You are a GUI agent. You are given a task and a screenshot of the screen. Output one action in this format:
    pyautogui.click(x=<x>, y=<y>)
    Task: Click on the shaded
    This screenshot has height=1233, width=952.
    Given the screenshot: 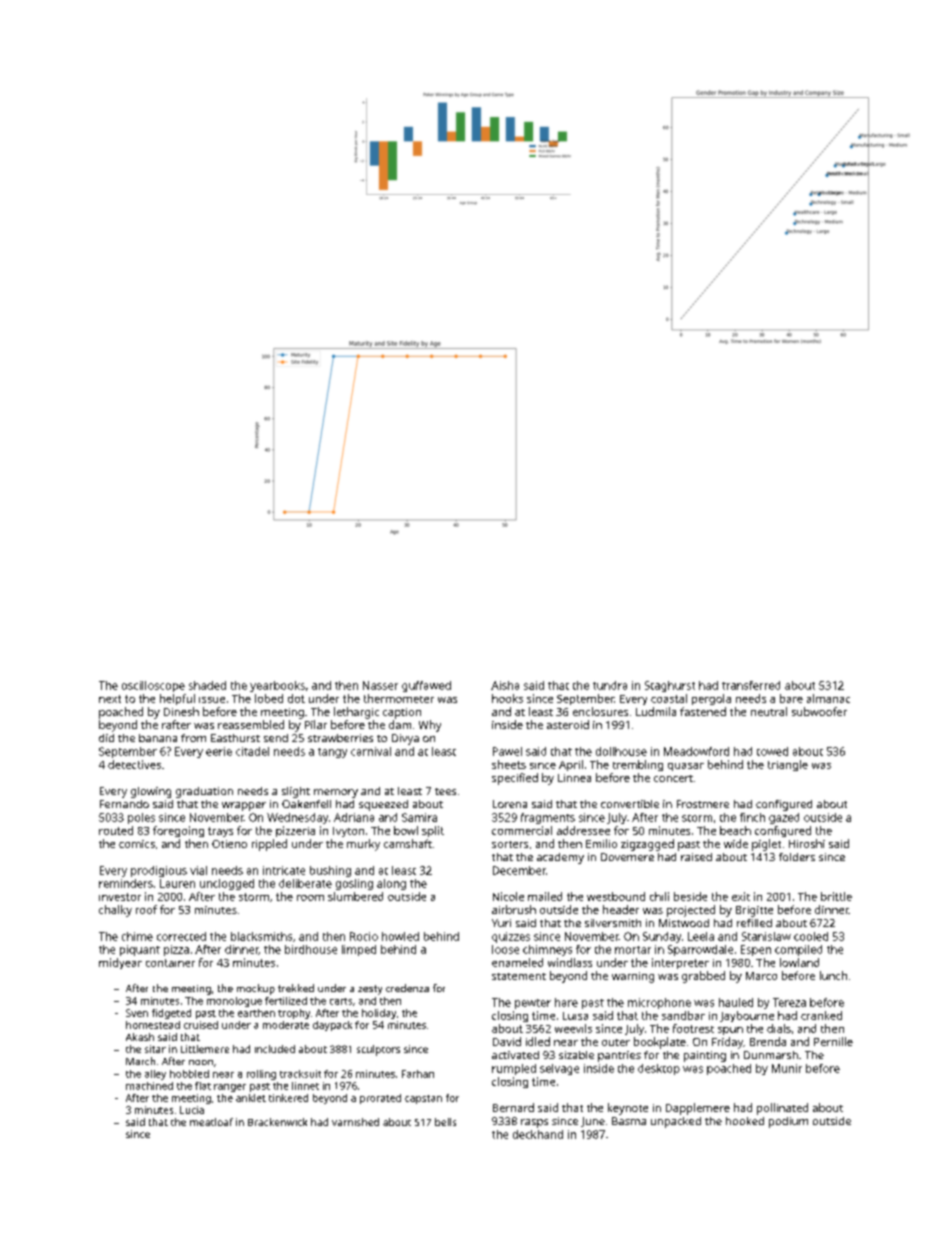 What is the action you would take?
    pyautogui.click(x=207, y=685)
